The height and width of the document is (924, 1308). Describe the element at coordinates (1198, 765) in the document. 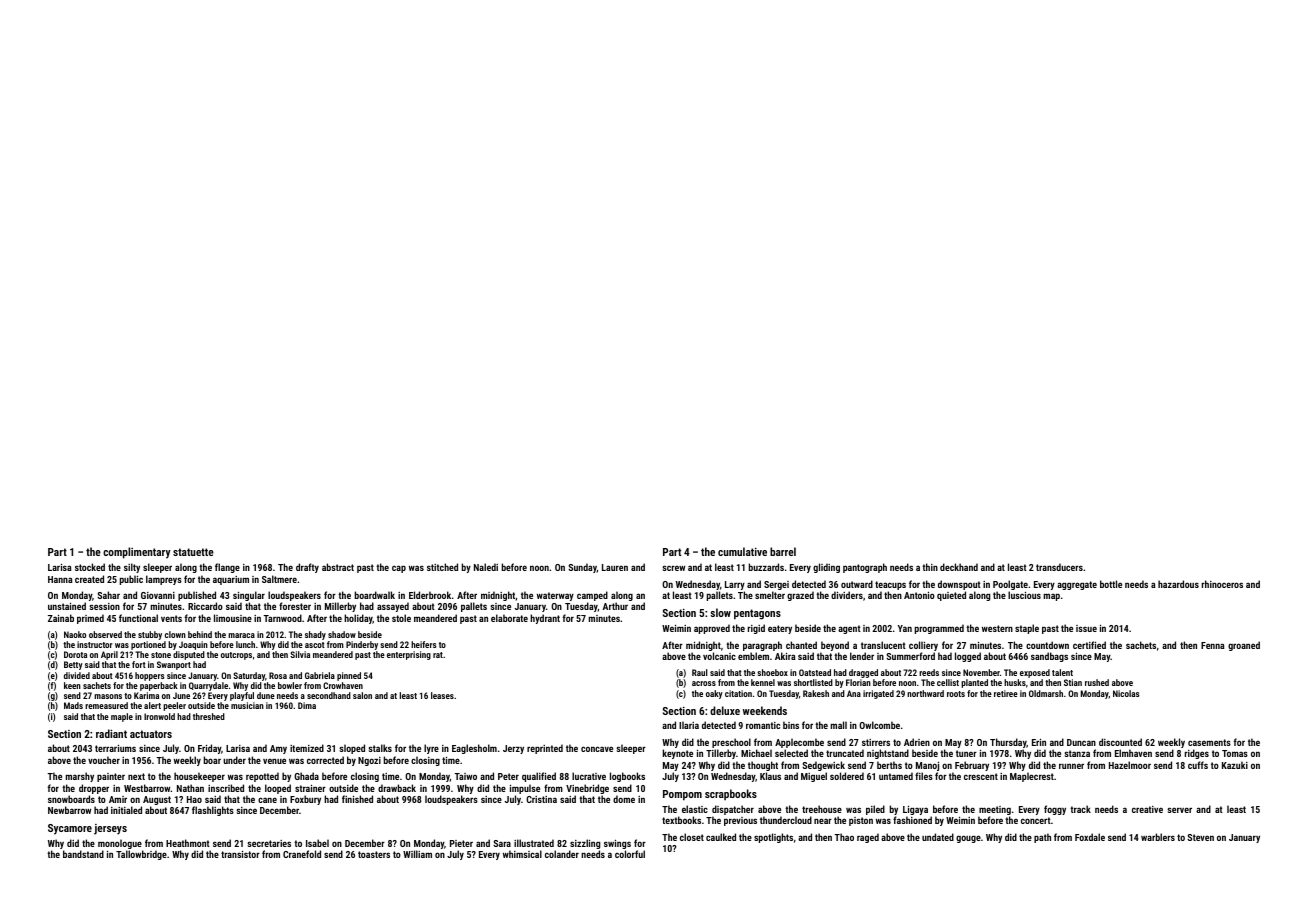

I see `cuffs` at that location.
